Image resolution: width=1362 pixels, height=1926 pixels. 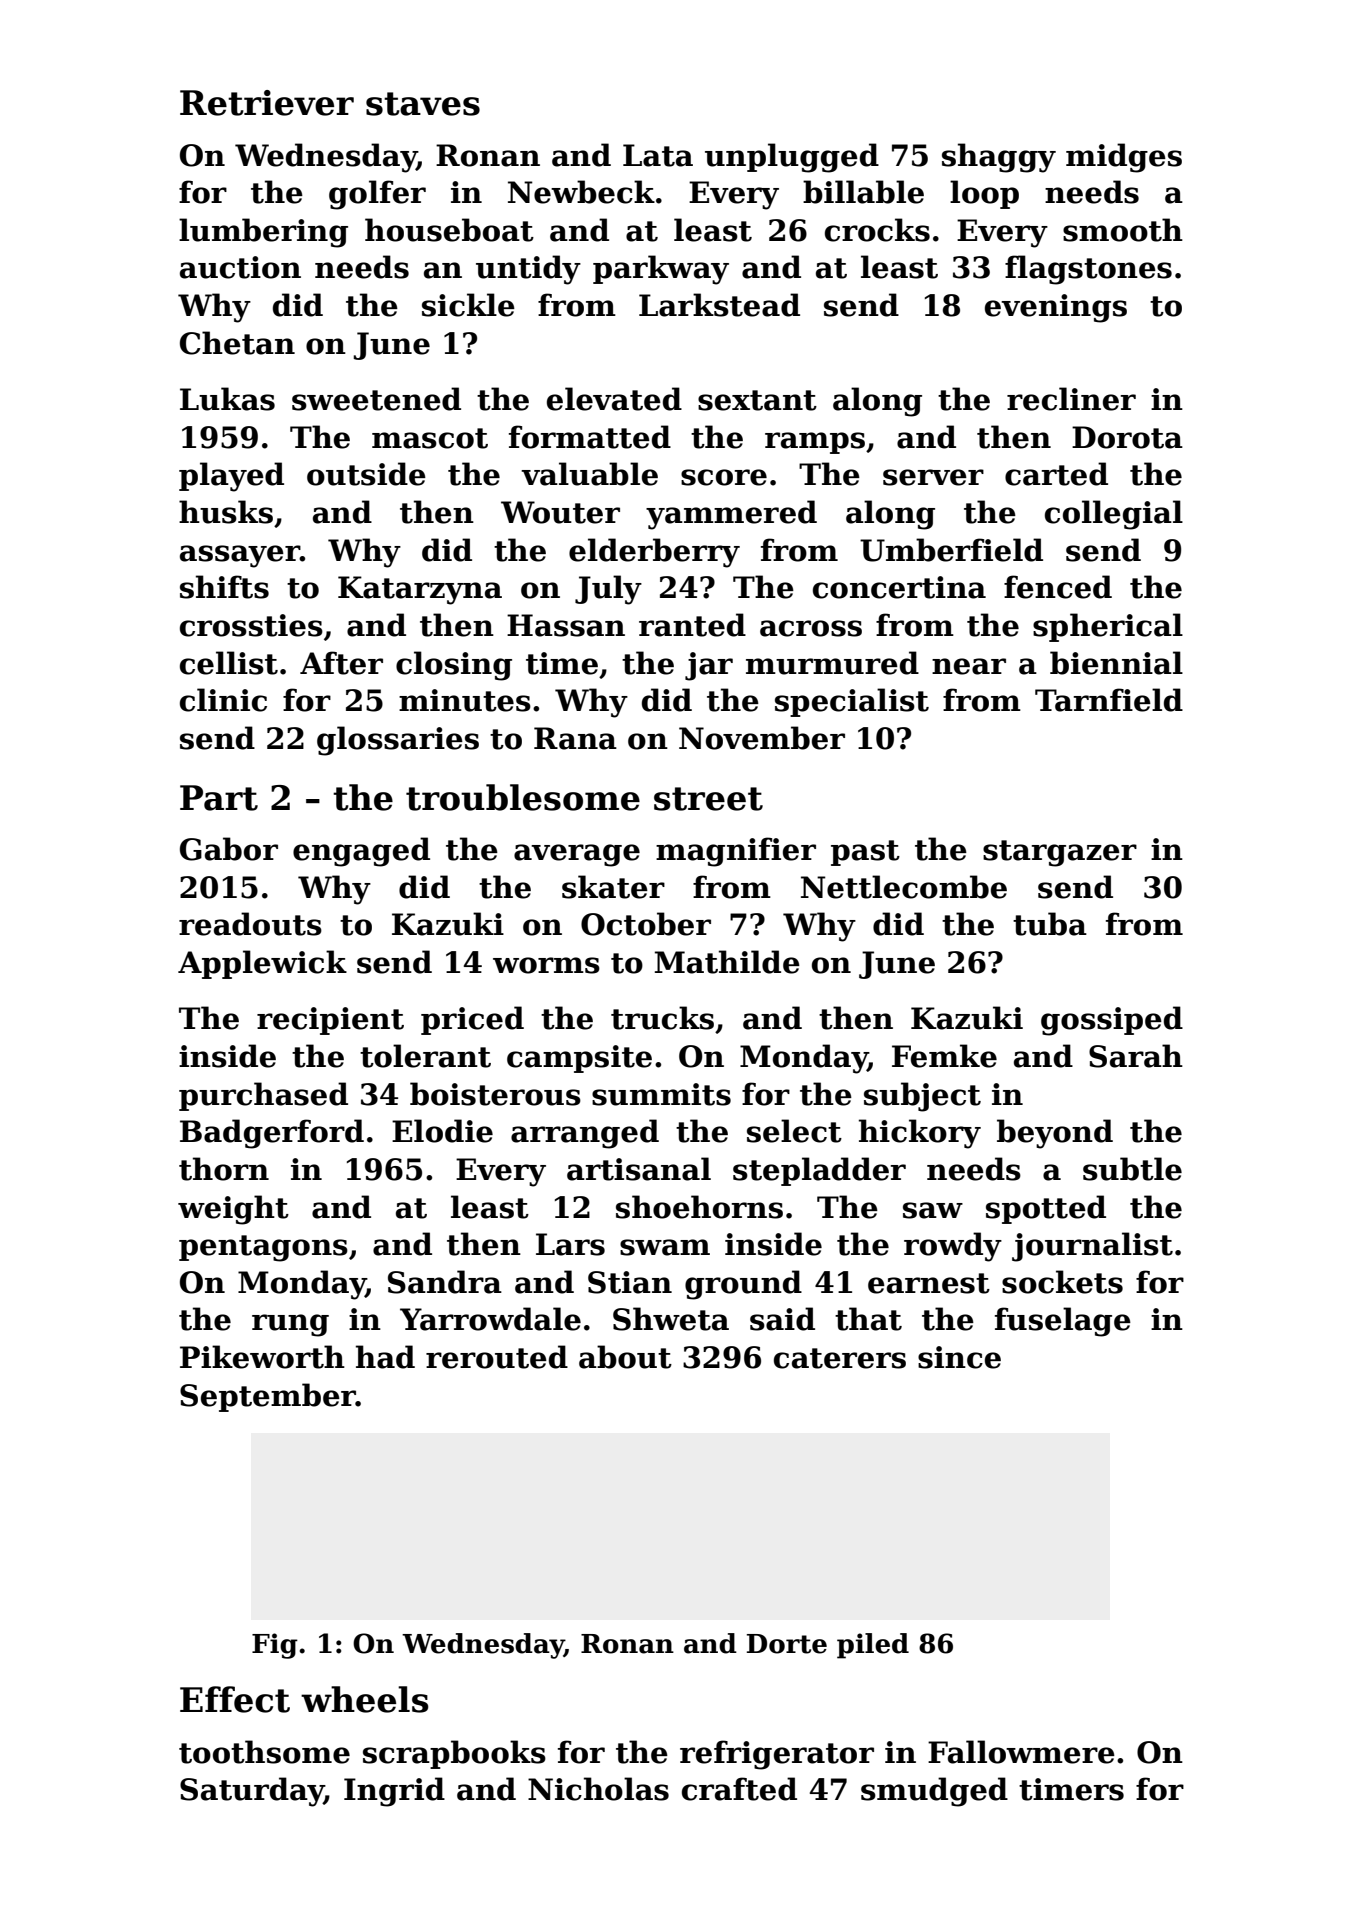 I want to click on collegial, so click(x=1114, y=515).
